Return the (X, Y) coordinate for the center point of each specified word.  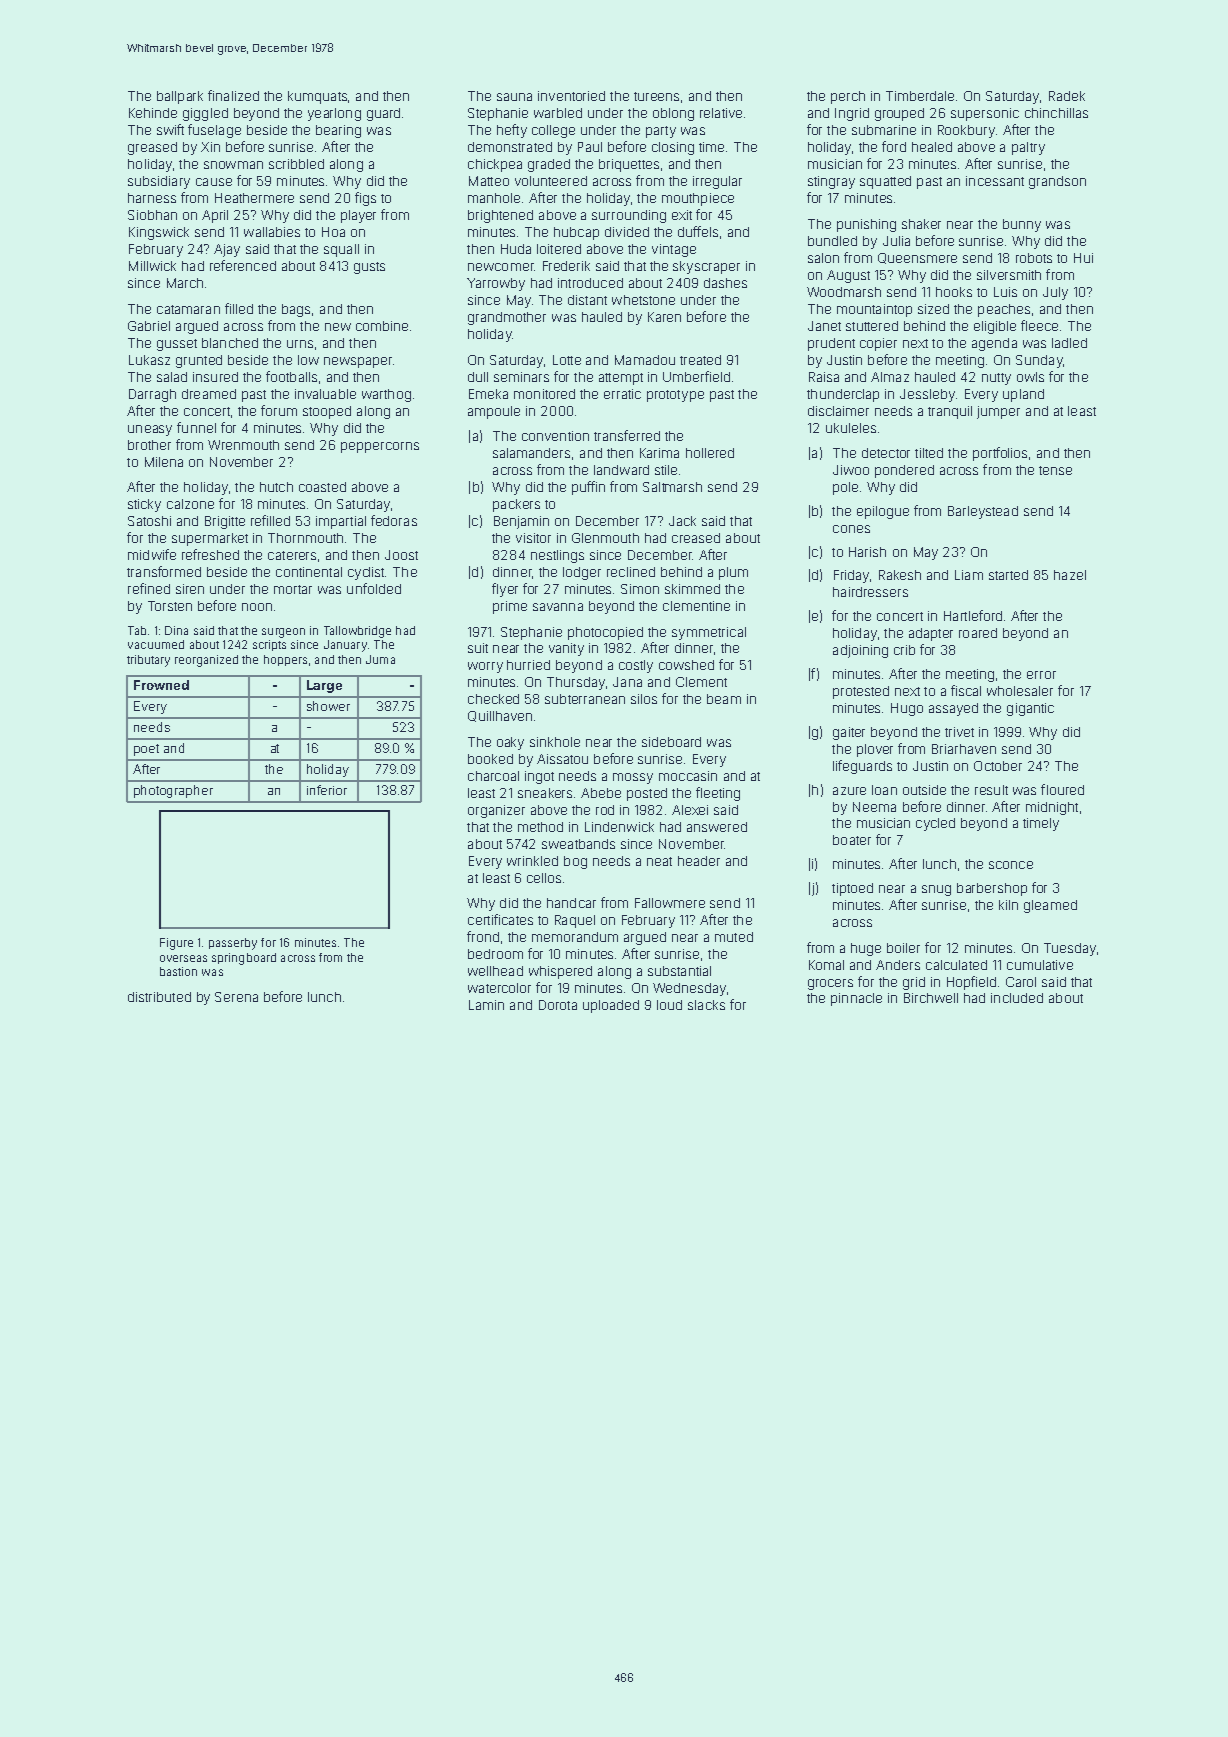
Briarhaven (964, 749)
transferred (627, 435)
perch (848, 97)
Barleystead (983, 512)
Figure (176, 944)
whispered (560, 972)
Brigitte (225, 522)
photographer (173, 791)
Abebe (601, 793)
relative (721, 113)
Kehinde (153, 113)
